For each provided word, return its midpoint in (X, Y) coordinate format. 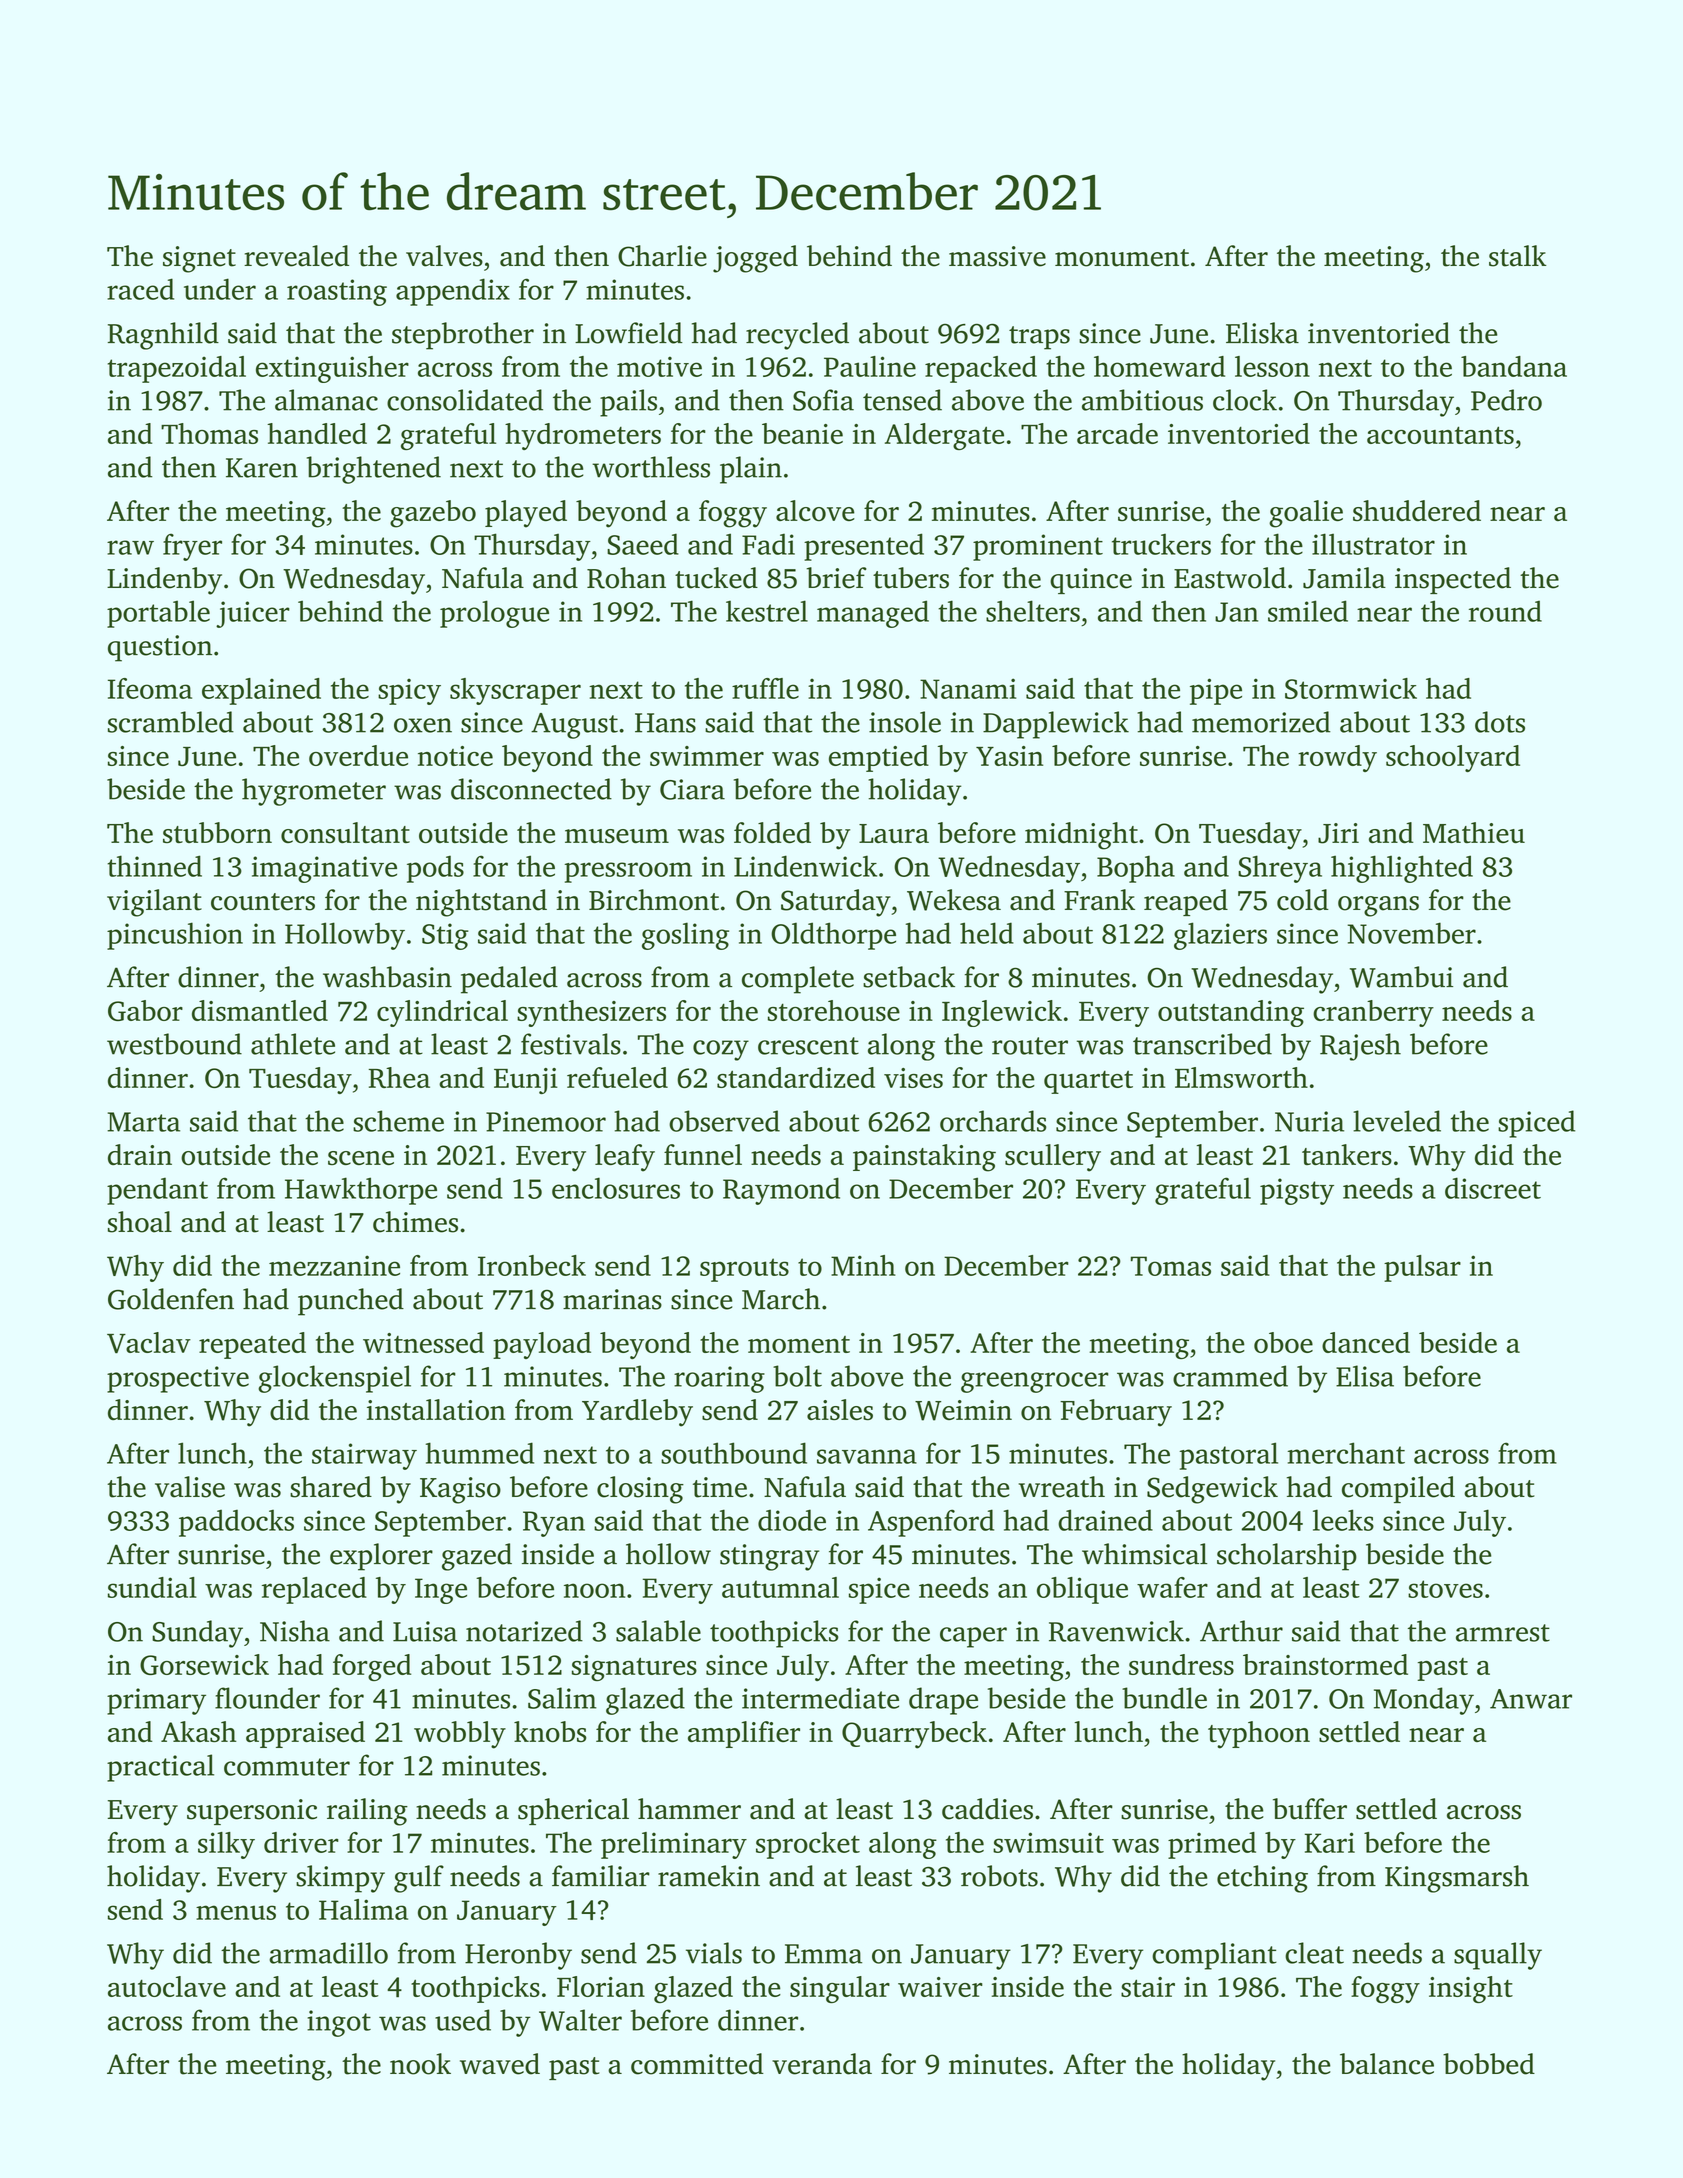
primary (156, 1701)
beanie (802, 433)
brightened (374, 470)
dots (1500, 722)
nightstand (481, 903)
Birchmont (654, 900)
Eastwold (1230, 578)
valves (444, 256)
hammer (689, 1809)
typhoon (1259, 1735)
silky (226, 1845)
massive (997, 256)
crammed (1230, 1376)
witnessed (423, 1342)
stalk (1518, 256)
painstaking (924, 1158)
